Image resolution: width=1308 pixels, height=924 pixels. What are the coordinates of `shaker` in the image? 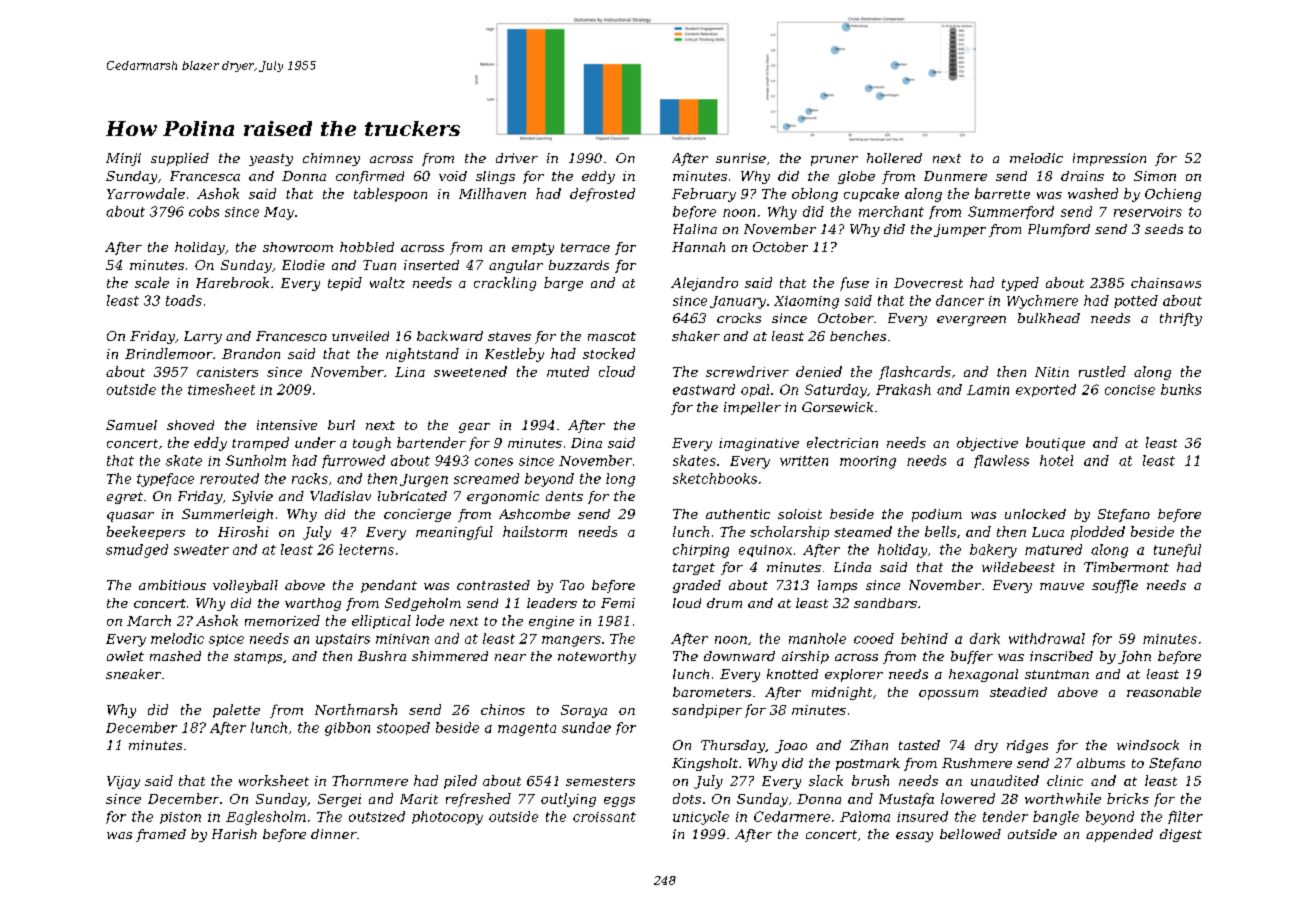 It's located at (696, 336).
